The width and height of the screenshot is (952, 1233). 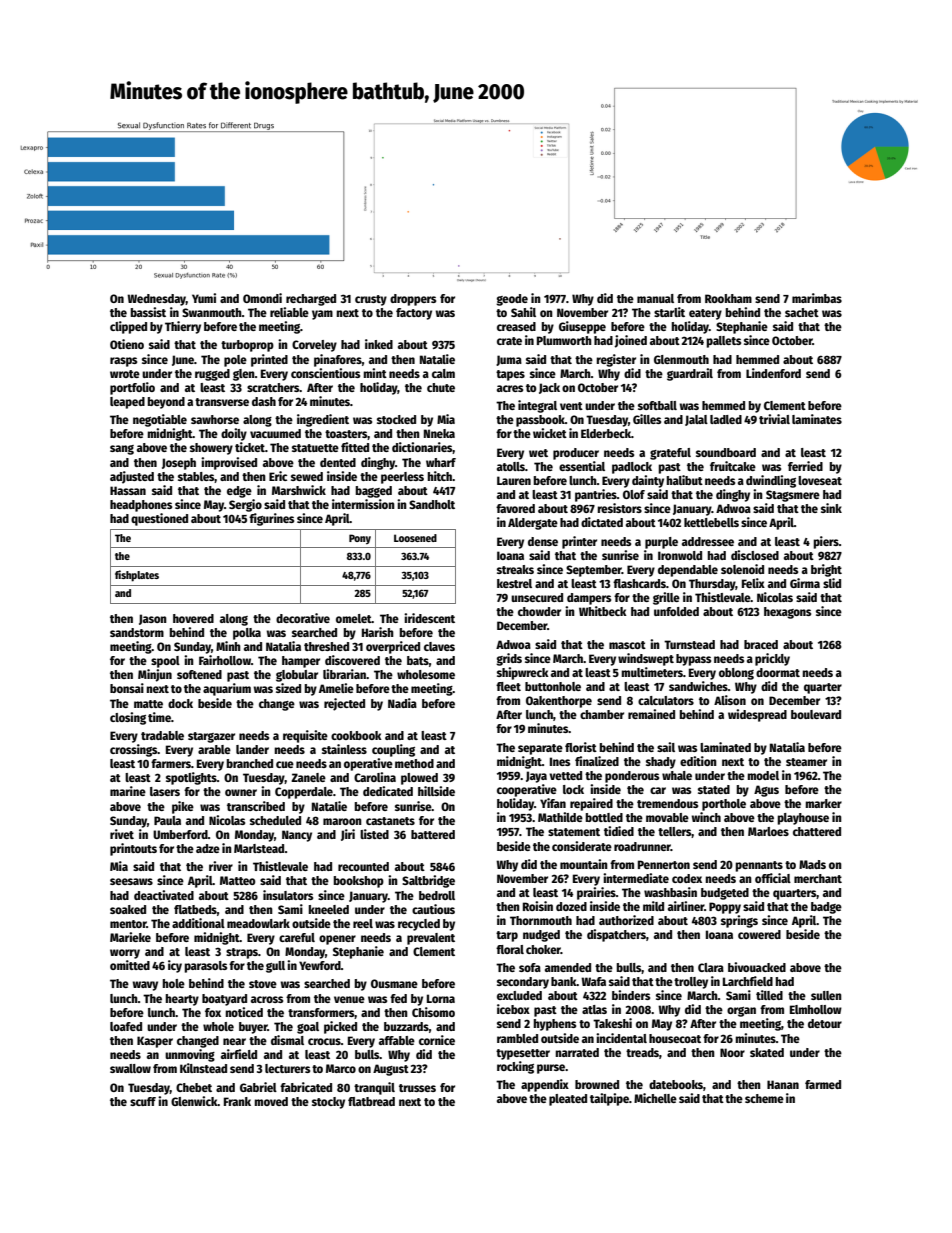 What do you see at coordinates (554, 1025) in the screenshot?
I see `hyphens` at bounding box center [554, 1025].
